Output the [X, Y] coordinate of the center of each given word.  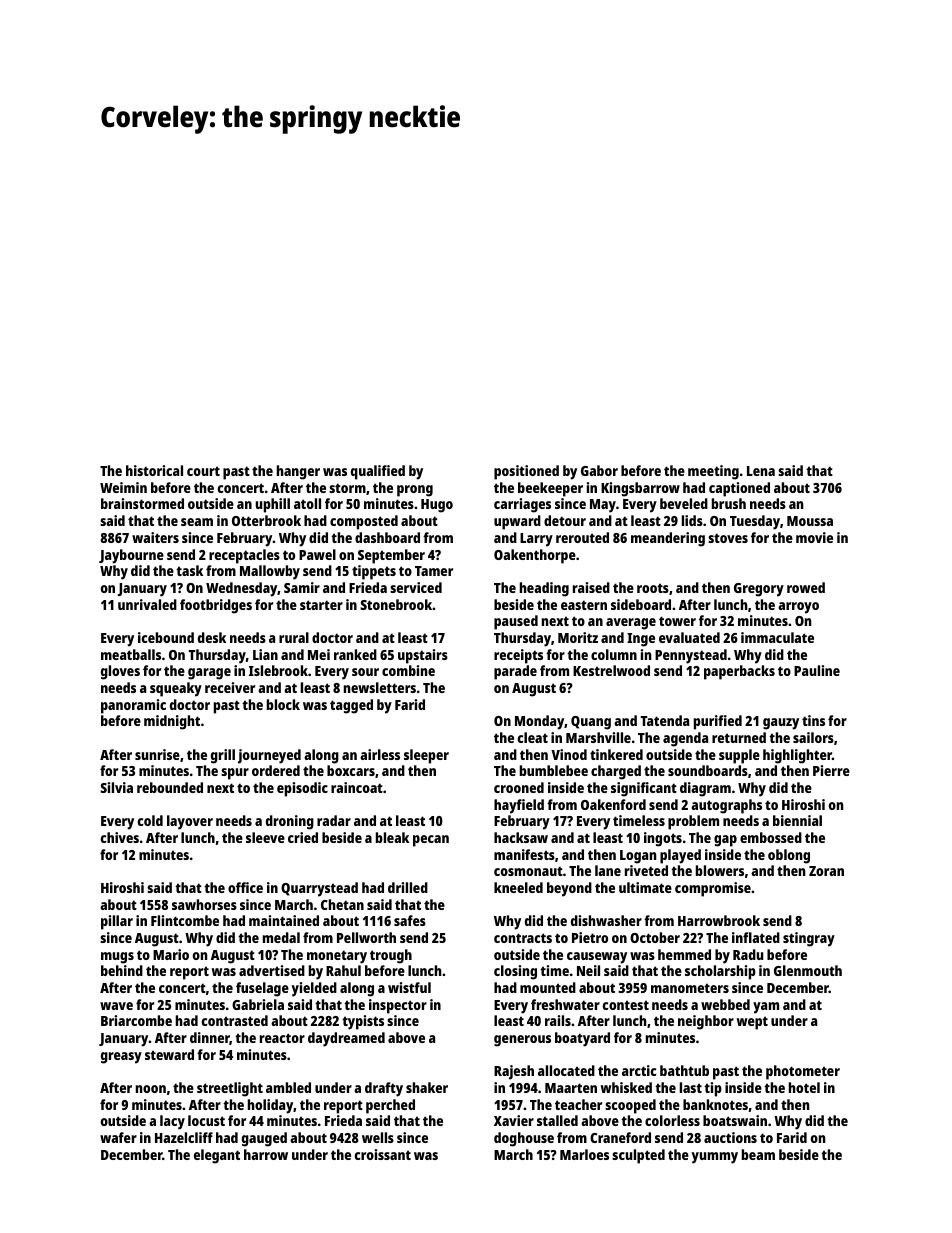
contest [626, 1005]
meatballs [131, 654]
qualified [378, 472]
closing [515, 972]
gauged [264, 1139]
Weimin [123, 487]
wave [116, 1006]
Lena [761, 471]
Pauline [817, 670]
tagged [351, 706]
